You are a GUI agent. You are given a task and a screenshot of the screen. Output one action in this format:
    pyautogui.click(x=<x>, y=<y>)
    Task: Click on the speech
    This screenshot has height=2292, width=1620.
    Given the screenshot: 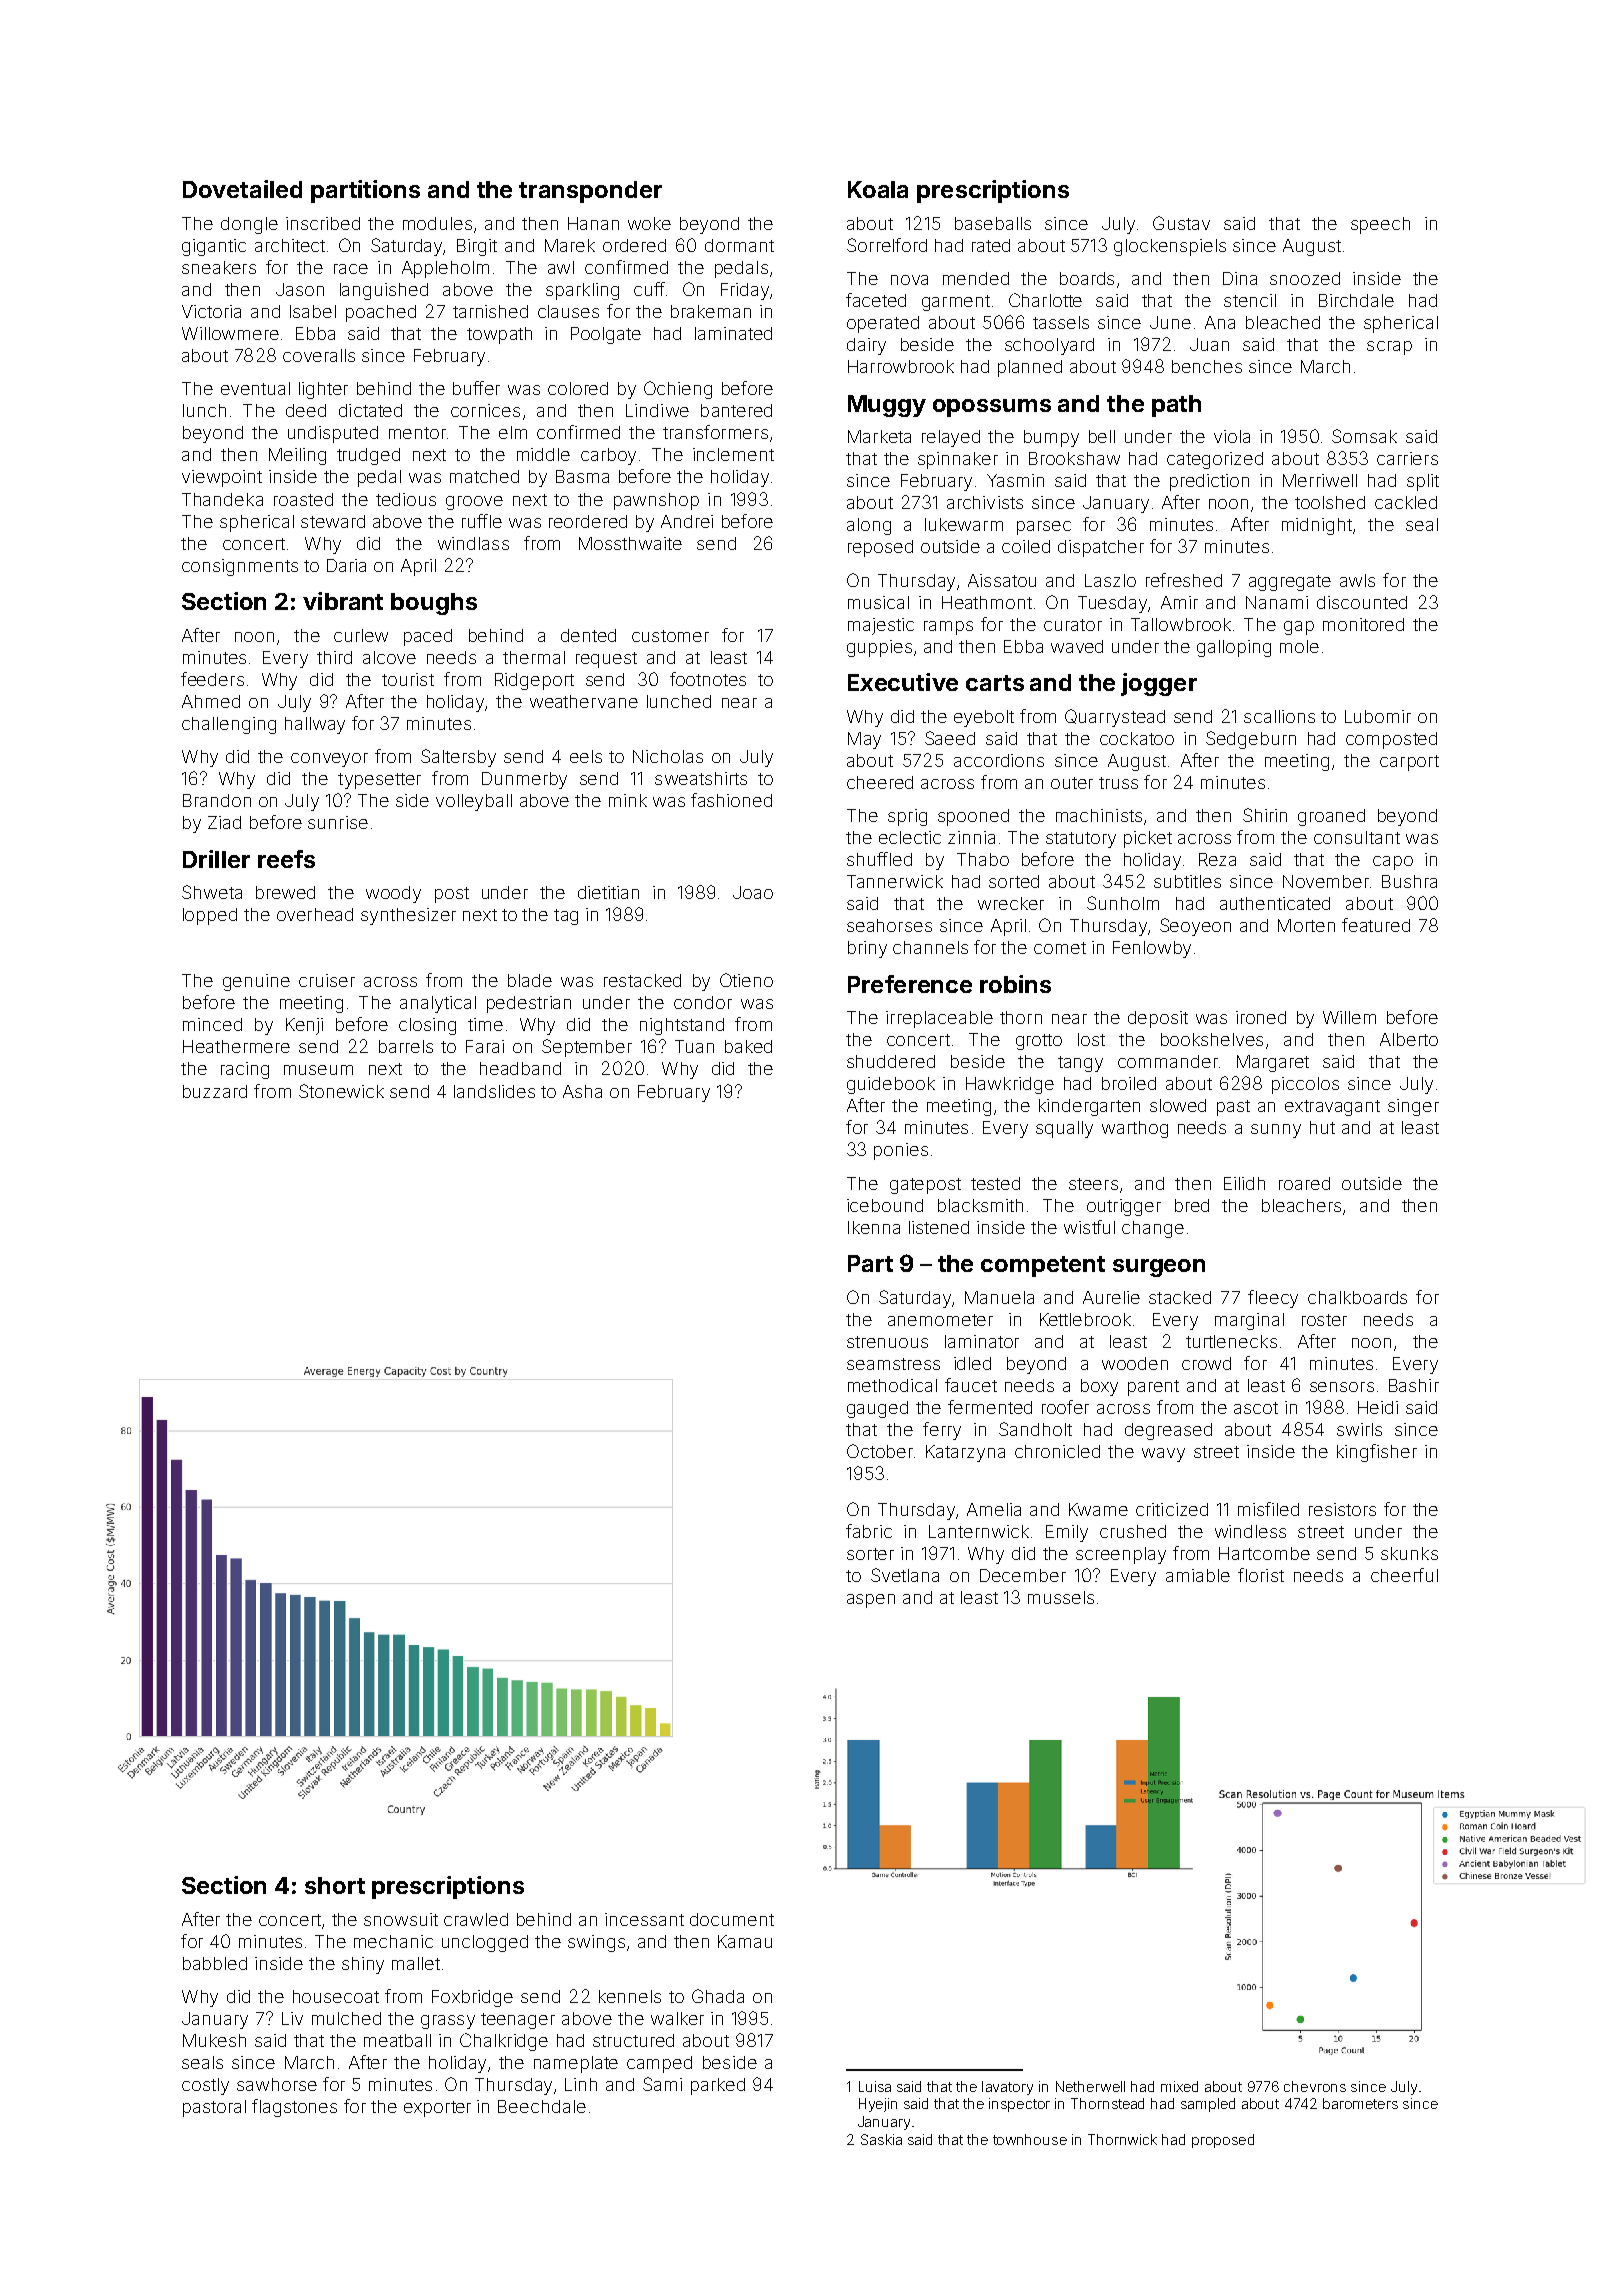 What is the action you would take?
    pyautogui.click(x=1380, y=225)
